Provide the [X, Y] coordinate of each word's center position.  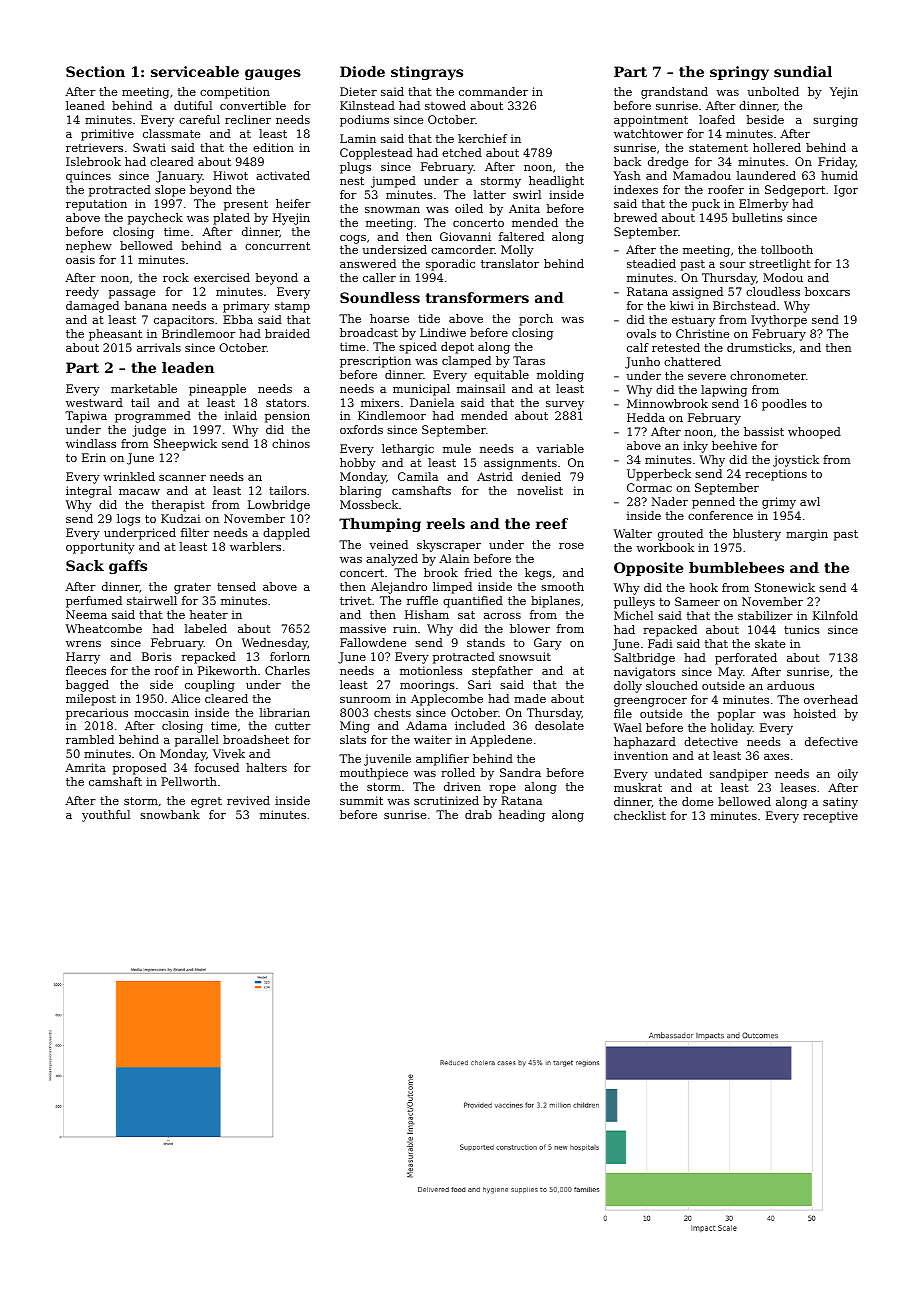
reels [446, 523]
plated [231, 219]
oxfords [361, 429]
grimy [779, 503]
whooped [814, 433]
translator [510, 263]
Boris [157, 656]
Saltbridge [644, 659]
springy [739, 73]
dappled [286, 534]
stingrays [427, 73]
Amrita [85, 767]
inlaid [241, 415]
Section [95, 71]
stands [486, 642]
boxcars [827, 291]
